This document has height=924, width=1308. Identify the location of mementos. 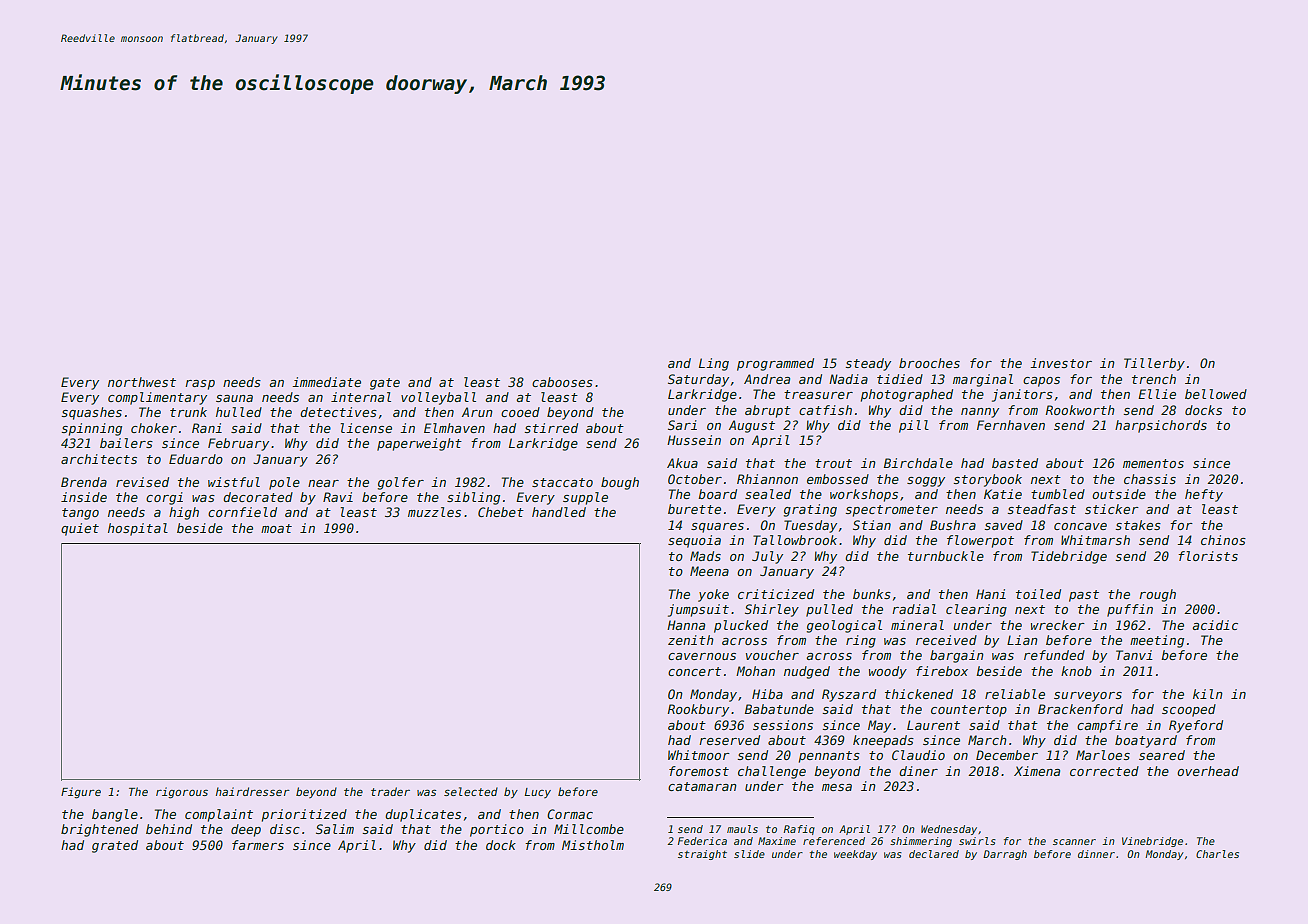
(1153, 463).
